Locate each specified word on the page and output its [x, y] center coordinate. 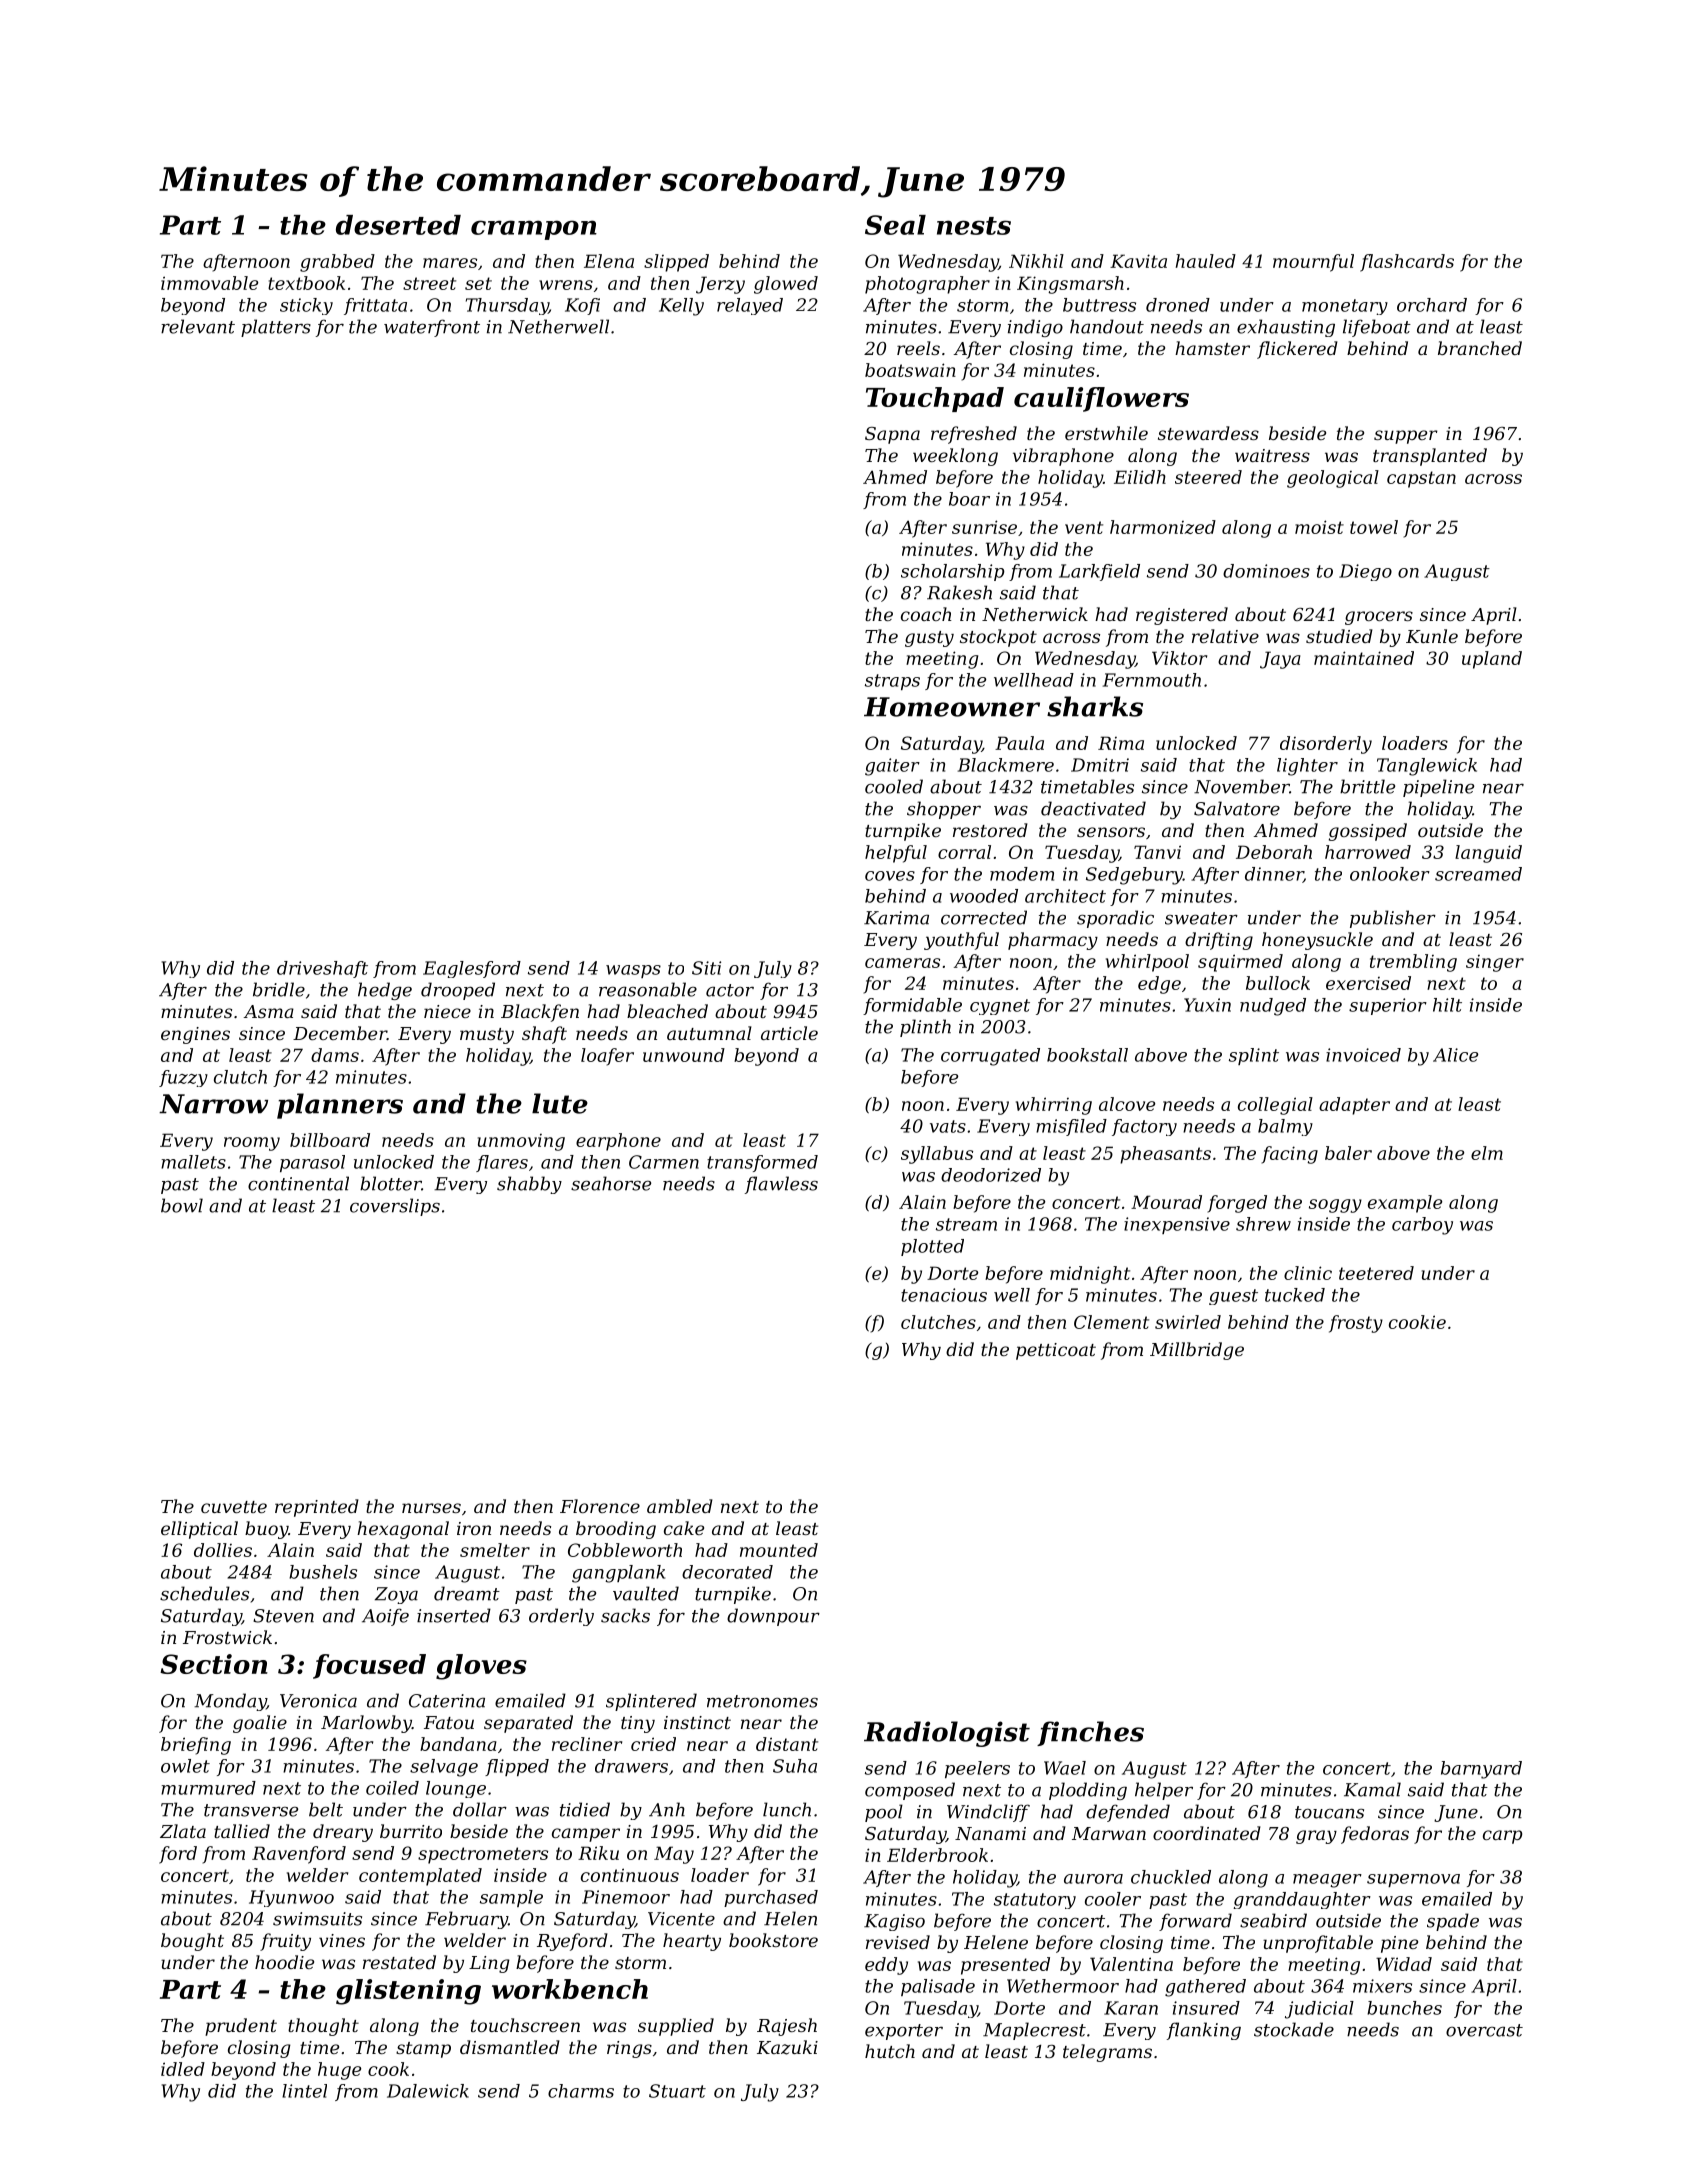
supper [1406, 437]
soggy [1335, 1206]
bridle [279, 989]
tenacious [944, 1295]
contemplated [420, 1877]
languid [1488, 854]
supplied [676, 2027]
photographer [927, 285]
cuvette [234, 1507]
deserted [398, 225]
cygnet [1000, 1007]
